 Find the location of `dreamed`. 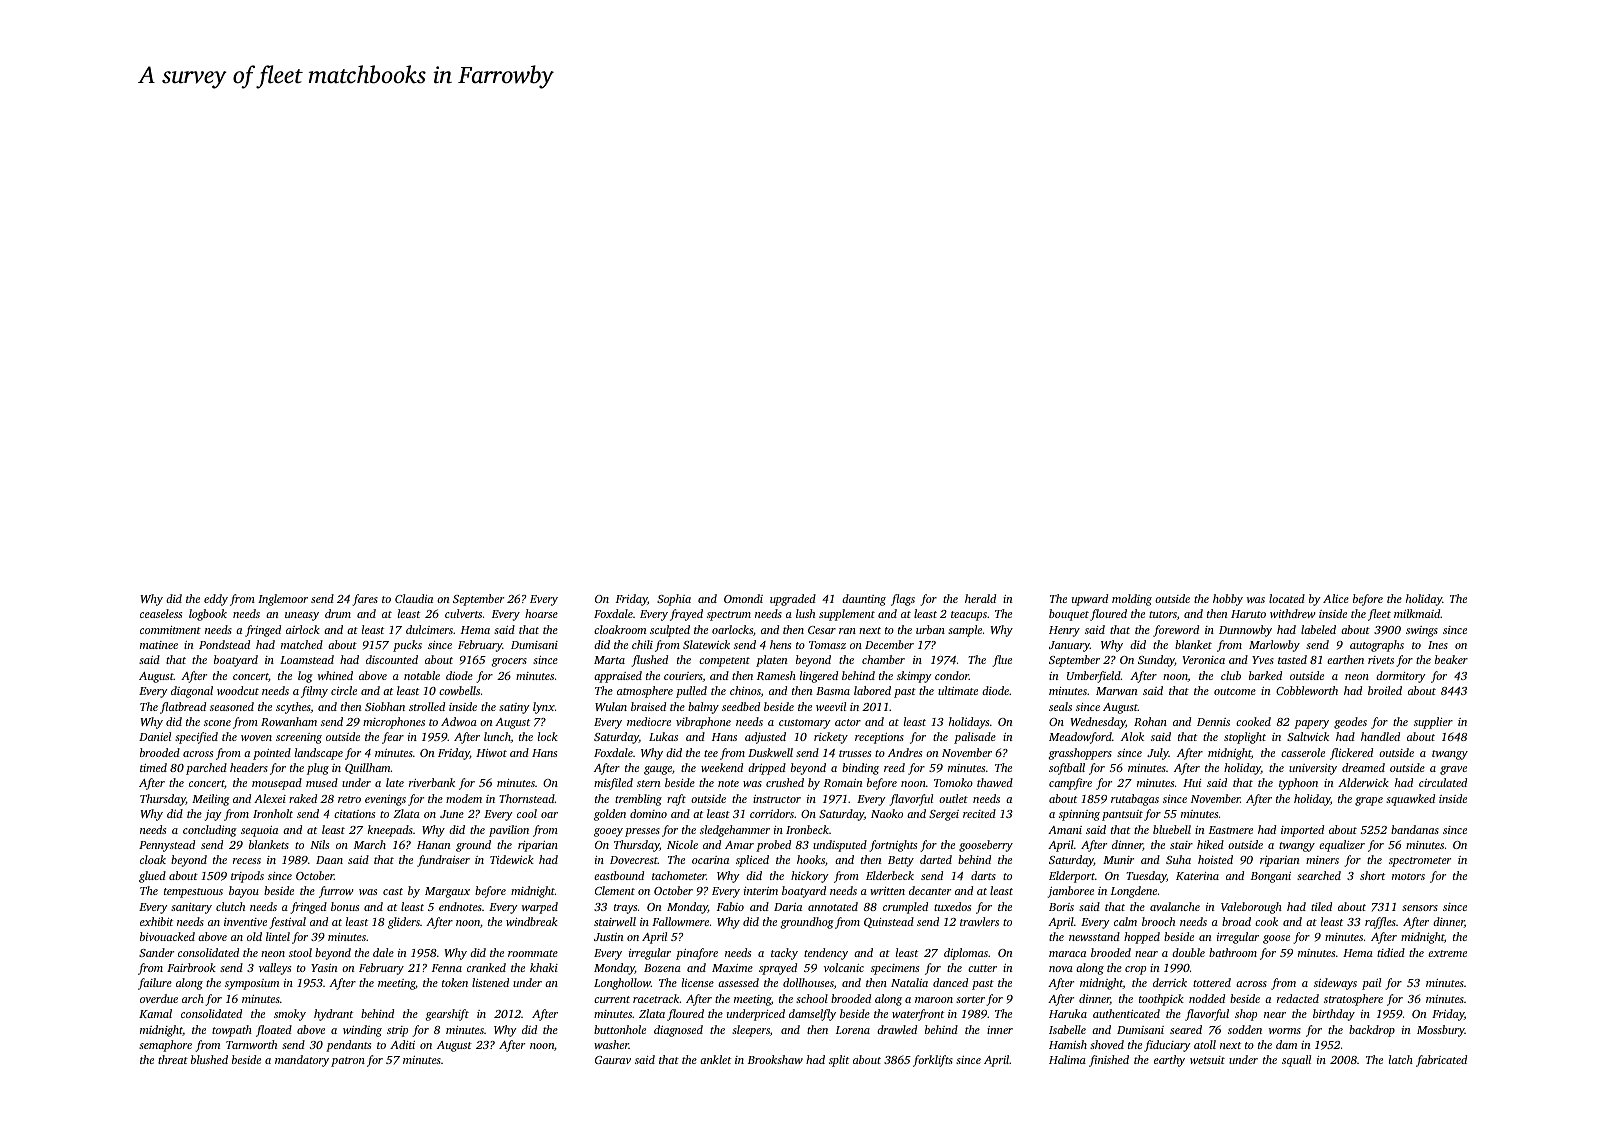

dreamed is located at coordinates (1363, 767).
